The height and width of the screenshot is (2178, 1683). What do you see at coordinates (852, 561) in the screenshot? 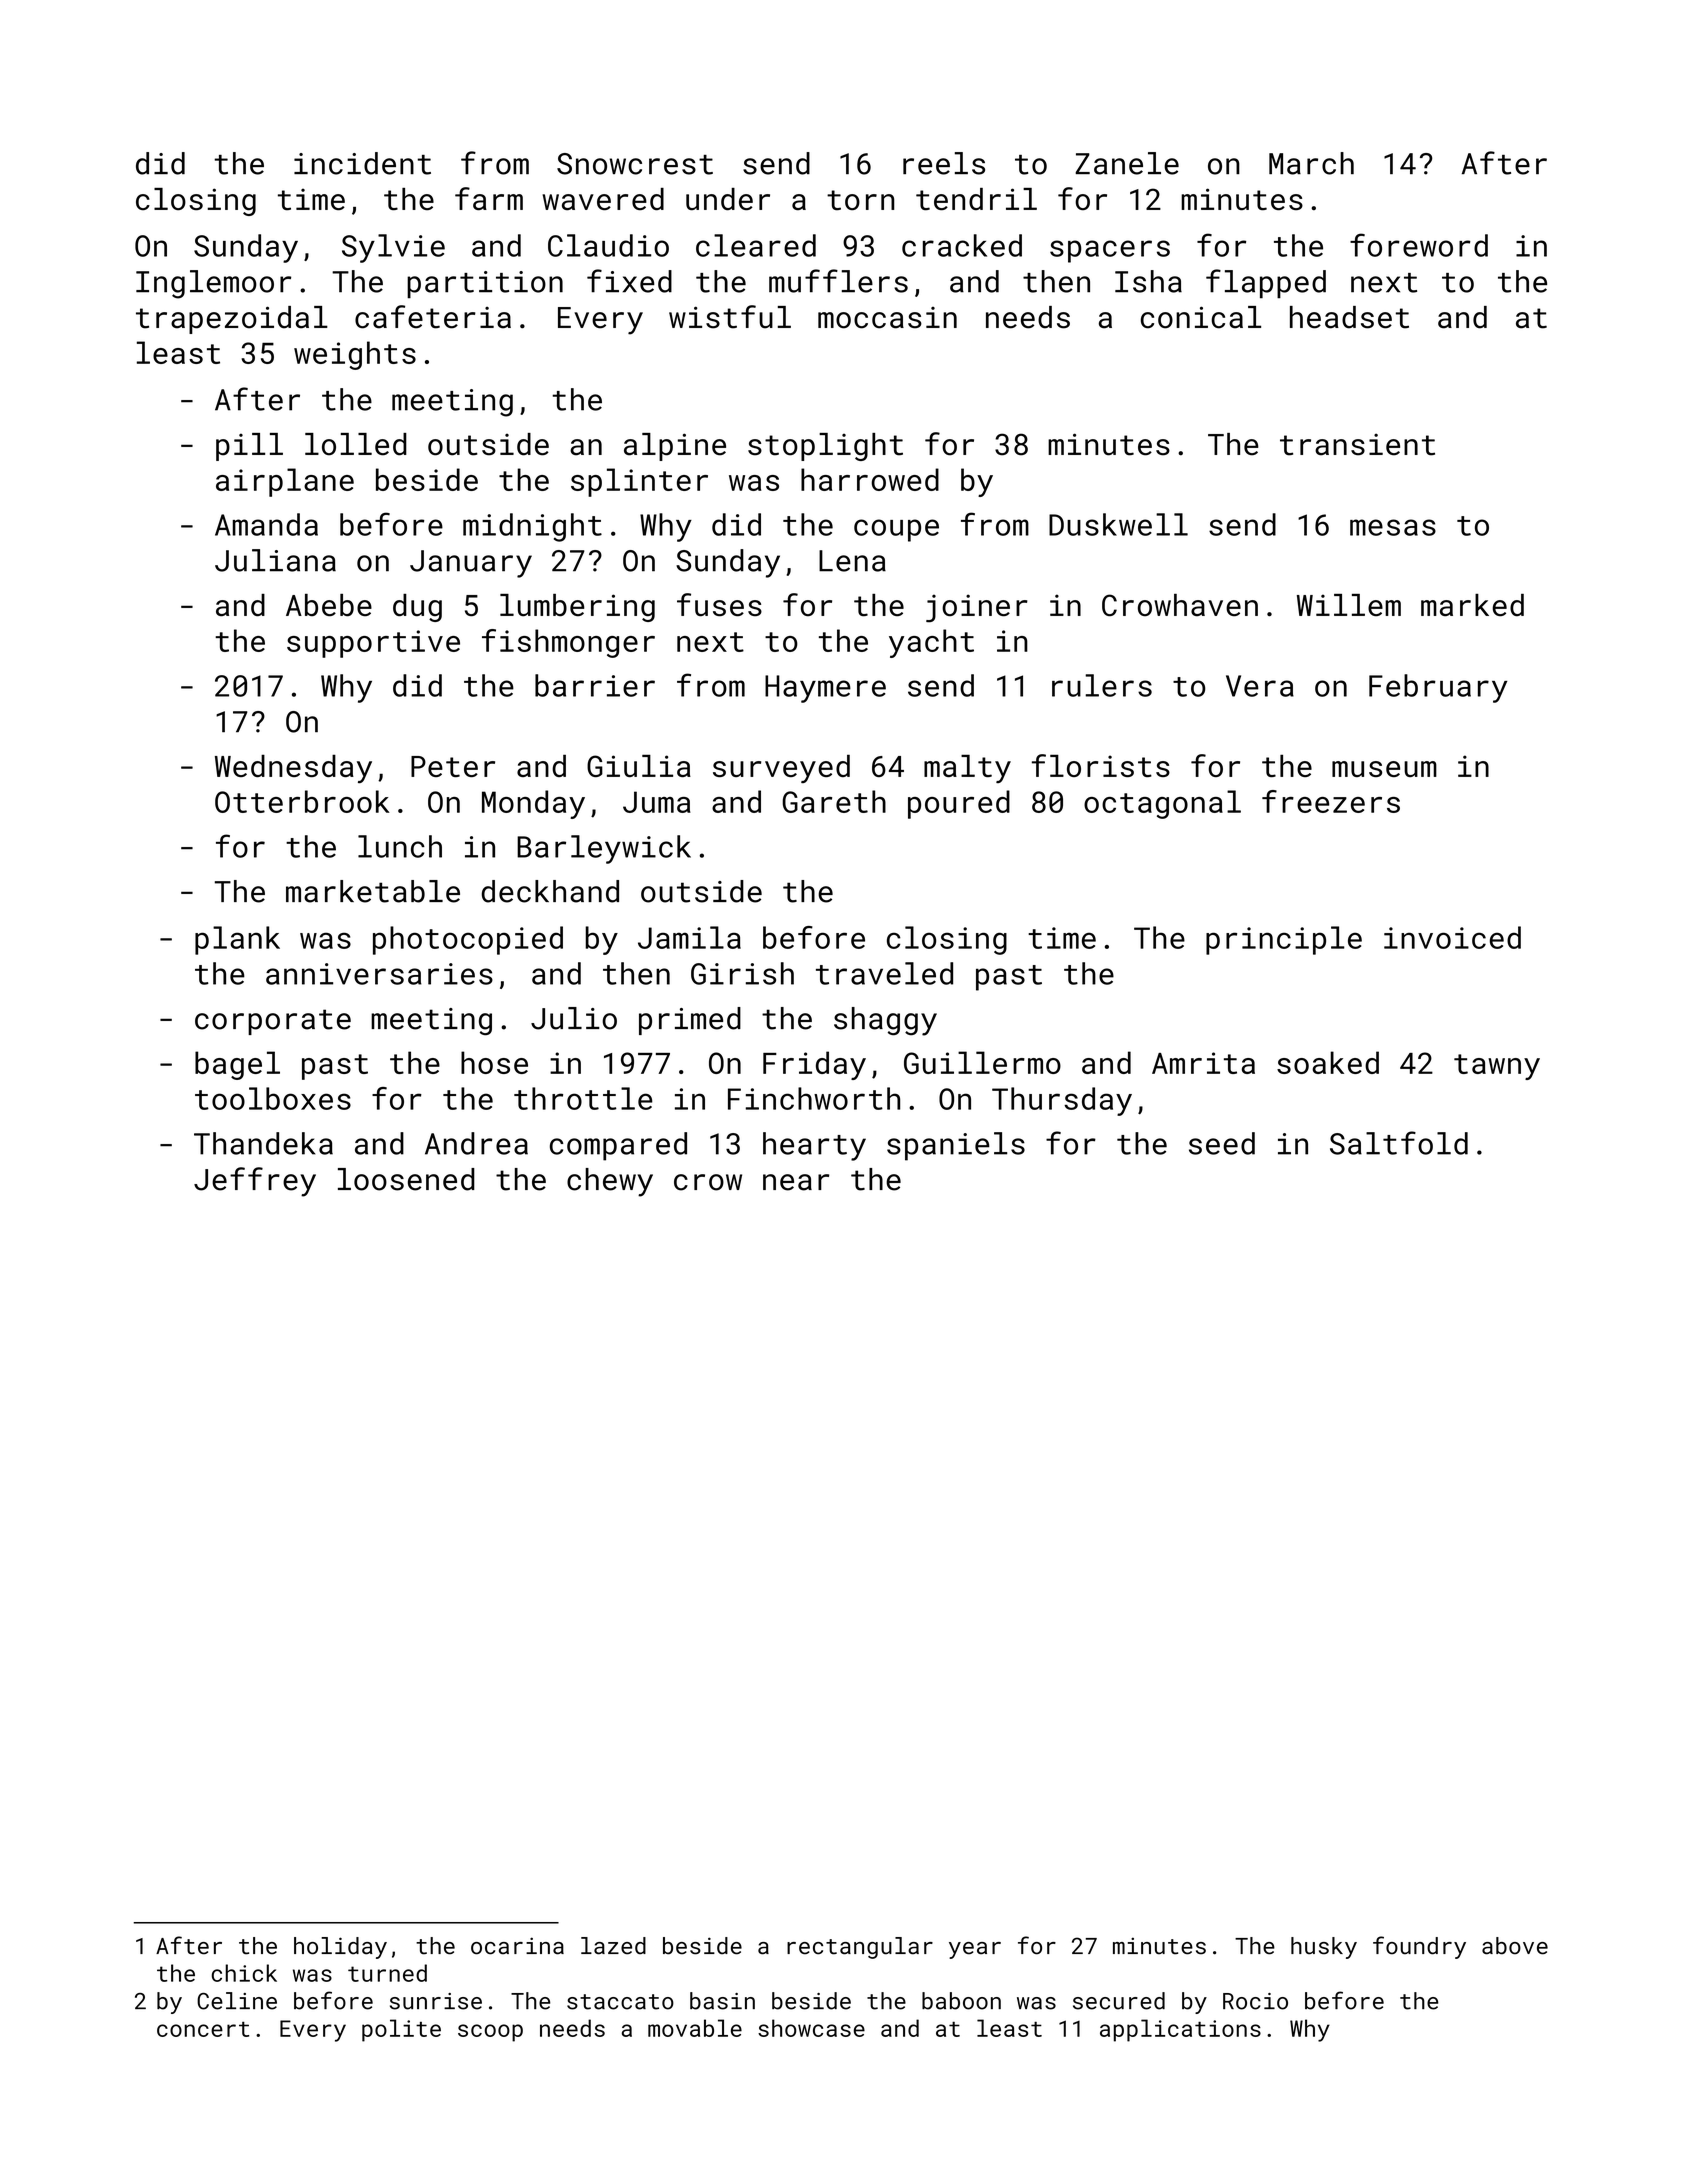
I see `Lena` at bounding box center [852, 561].
